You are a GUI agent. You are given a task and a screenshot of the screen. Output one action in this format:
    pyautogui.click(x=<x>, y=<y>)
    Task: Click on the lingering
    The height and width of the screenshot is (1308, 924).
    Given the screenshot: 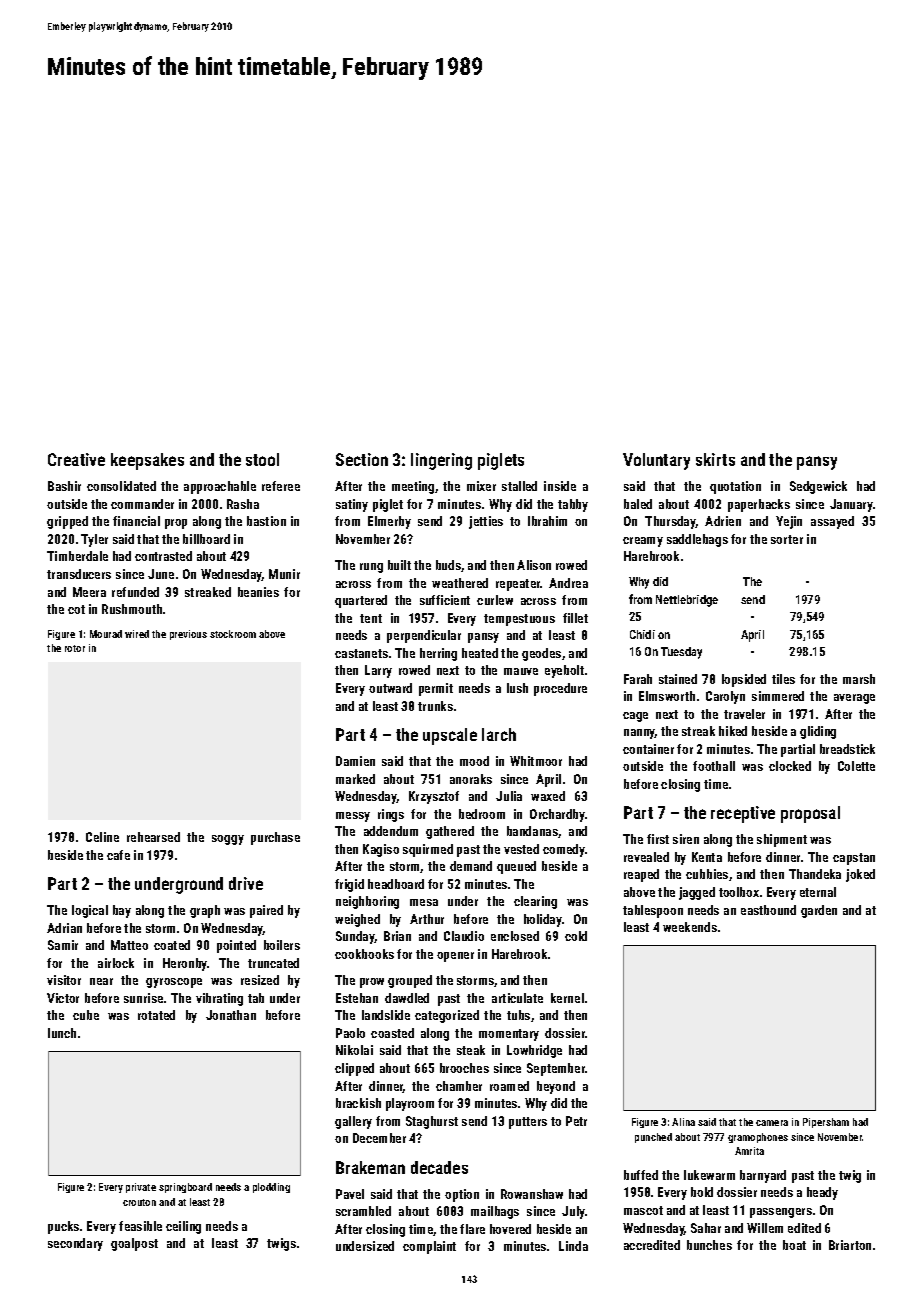 What is the action you would take?
    pyautogui.click(x=441, y=461)
